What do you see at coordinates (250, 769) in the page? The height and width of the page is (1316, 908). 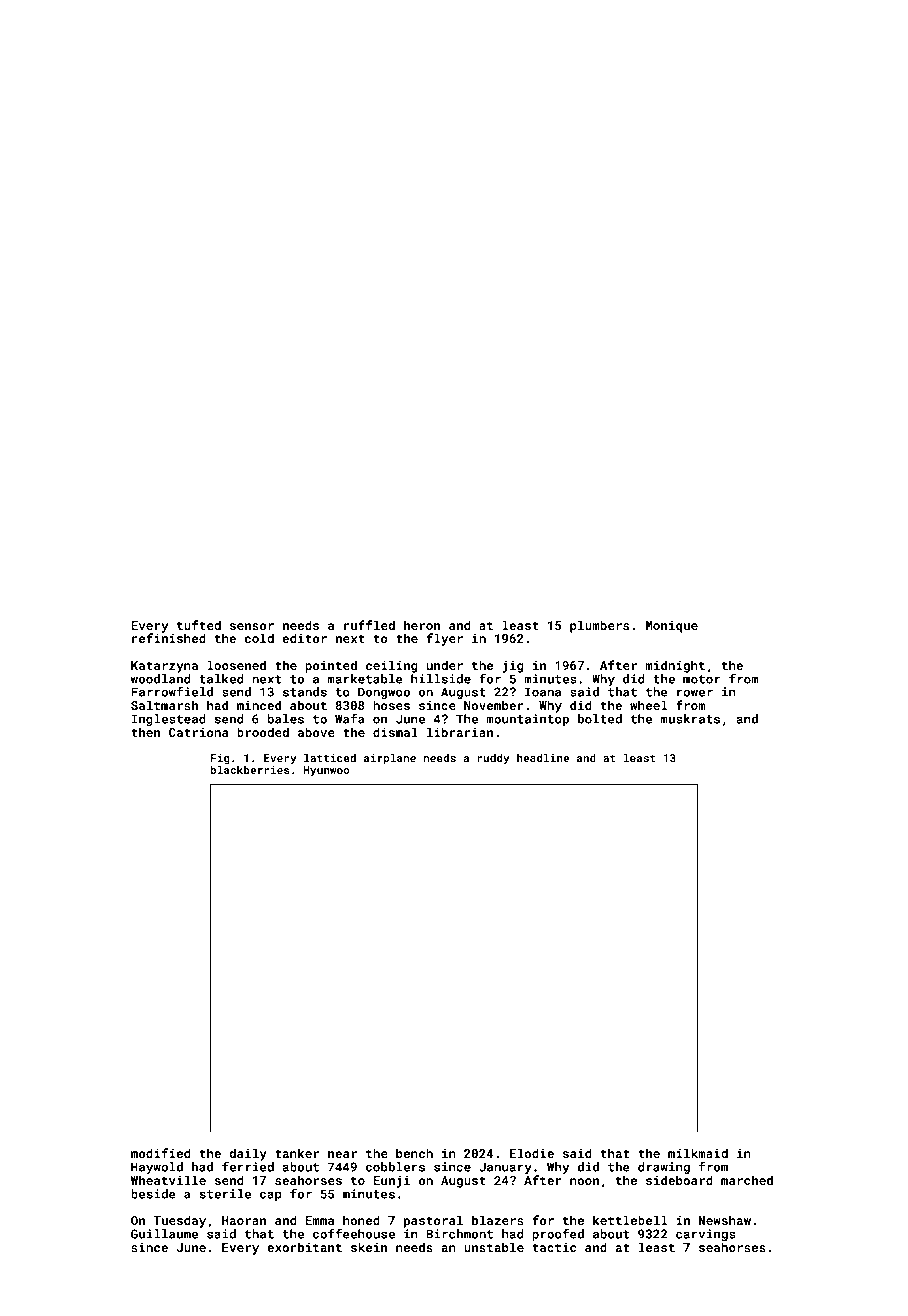 I see `blackberries` at bounding box center [250, 769].
